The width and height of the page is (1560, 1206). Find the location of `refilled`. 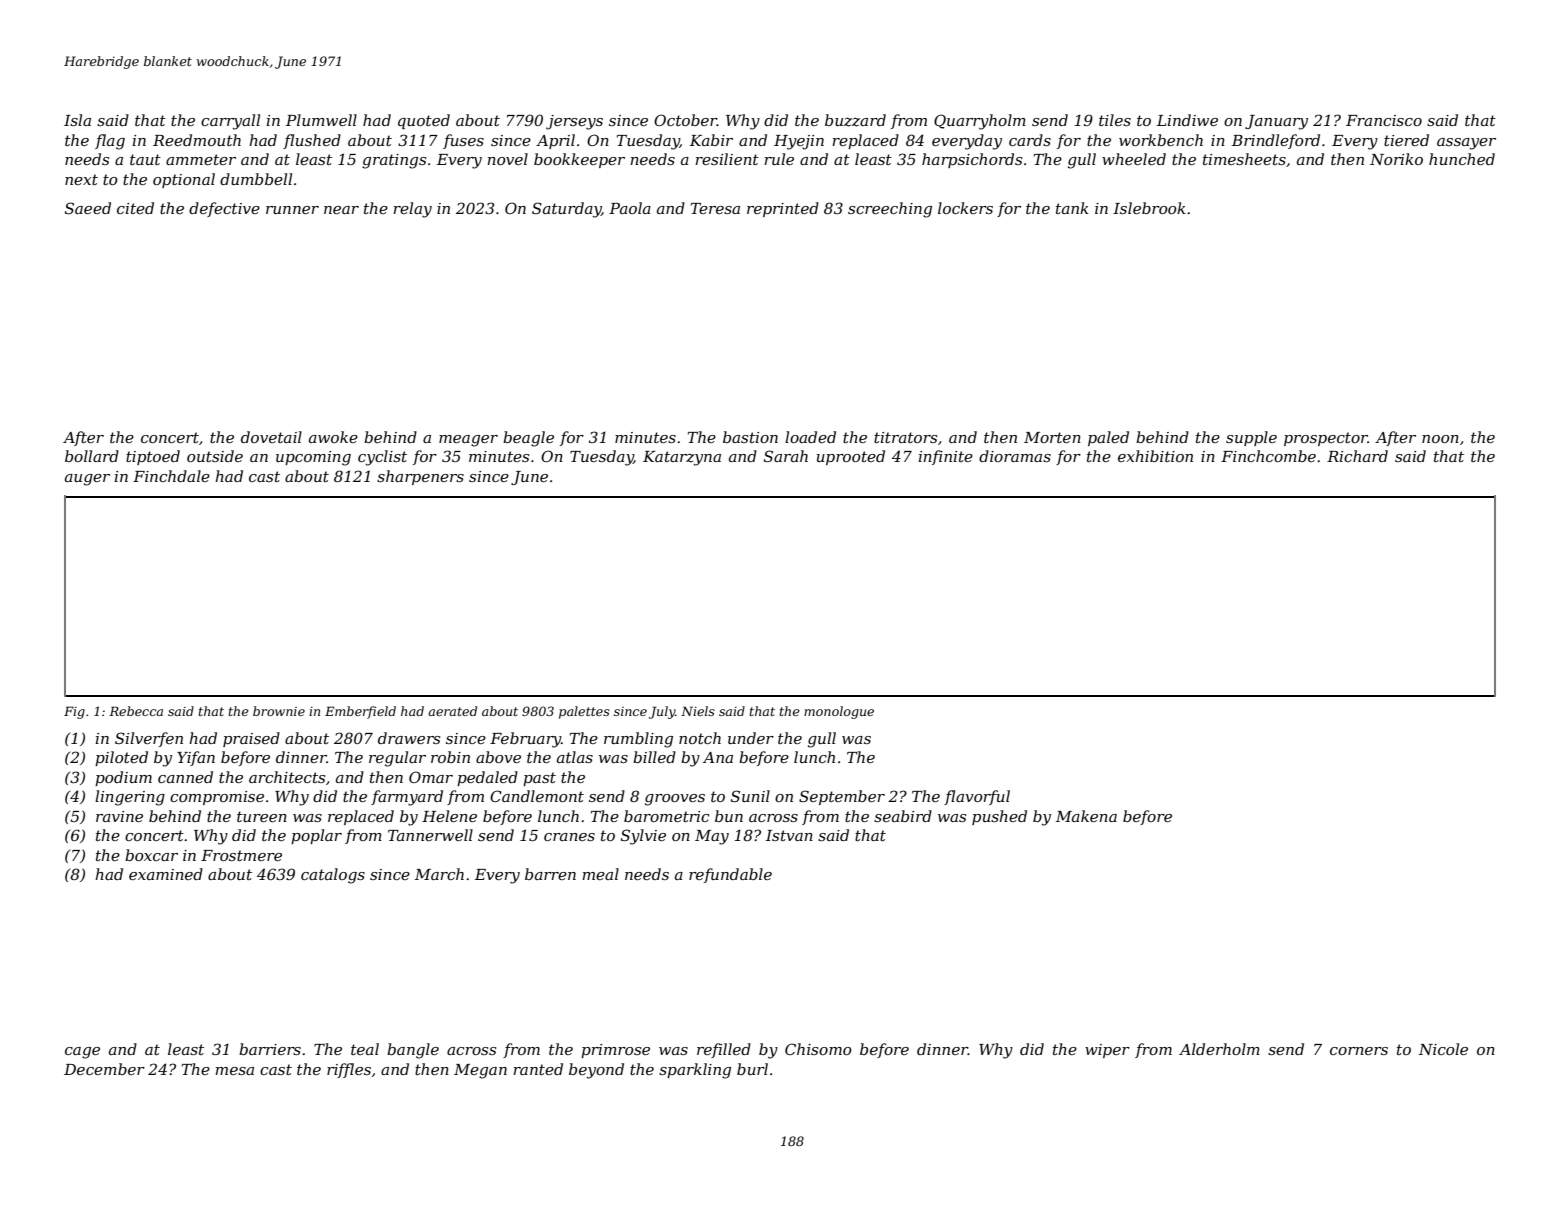

refilled is located at coordinates (724, 1050).
